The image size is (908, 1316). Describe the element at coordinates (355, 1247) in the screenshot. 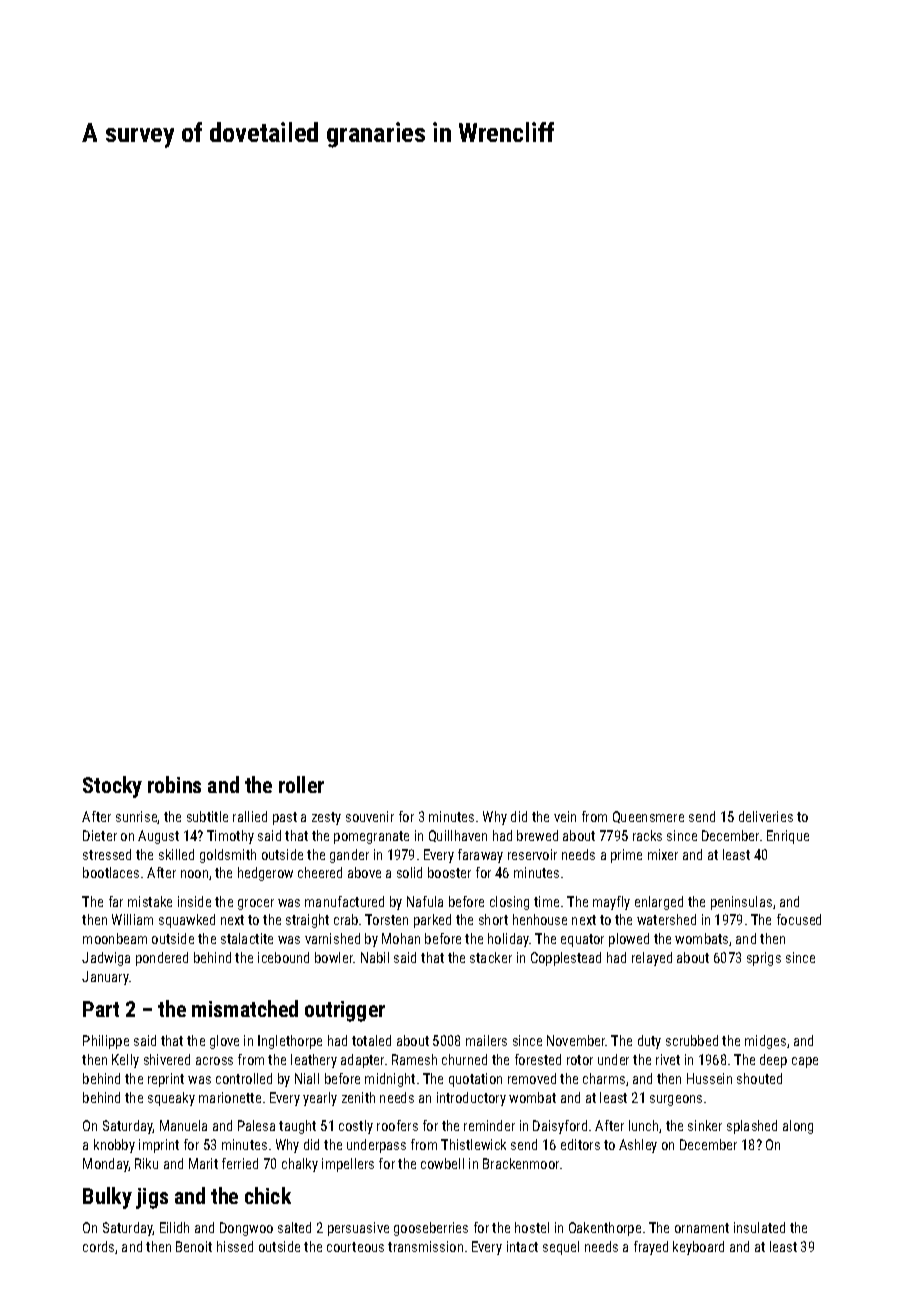

I see `courteous` at that location.
